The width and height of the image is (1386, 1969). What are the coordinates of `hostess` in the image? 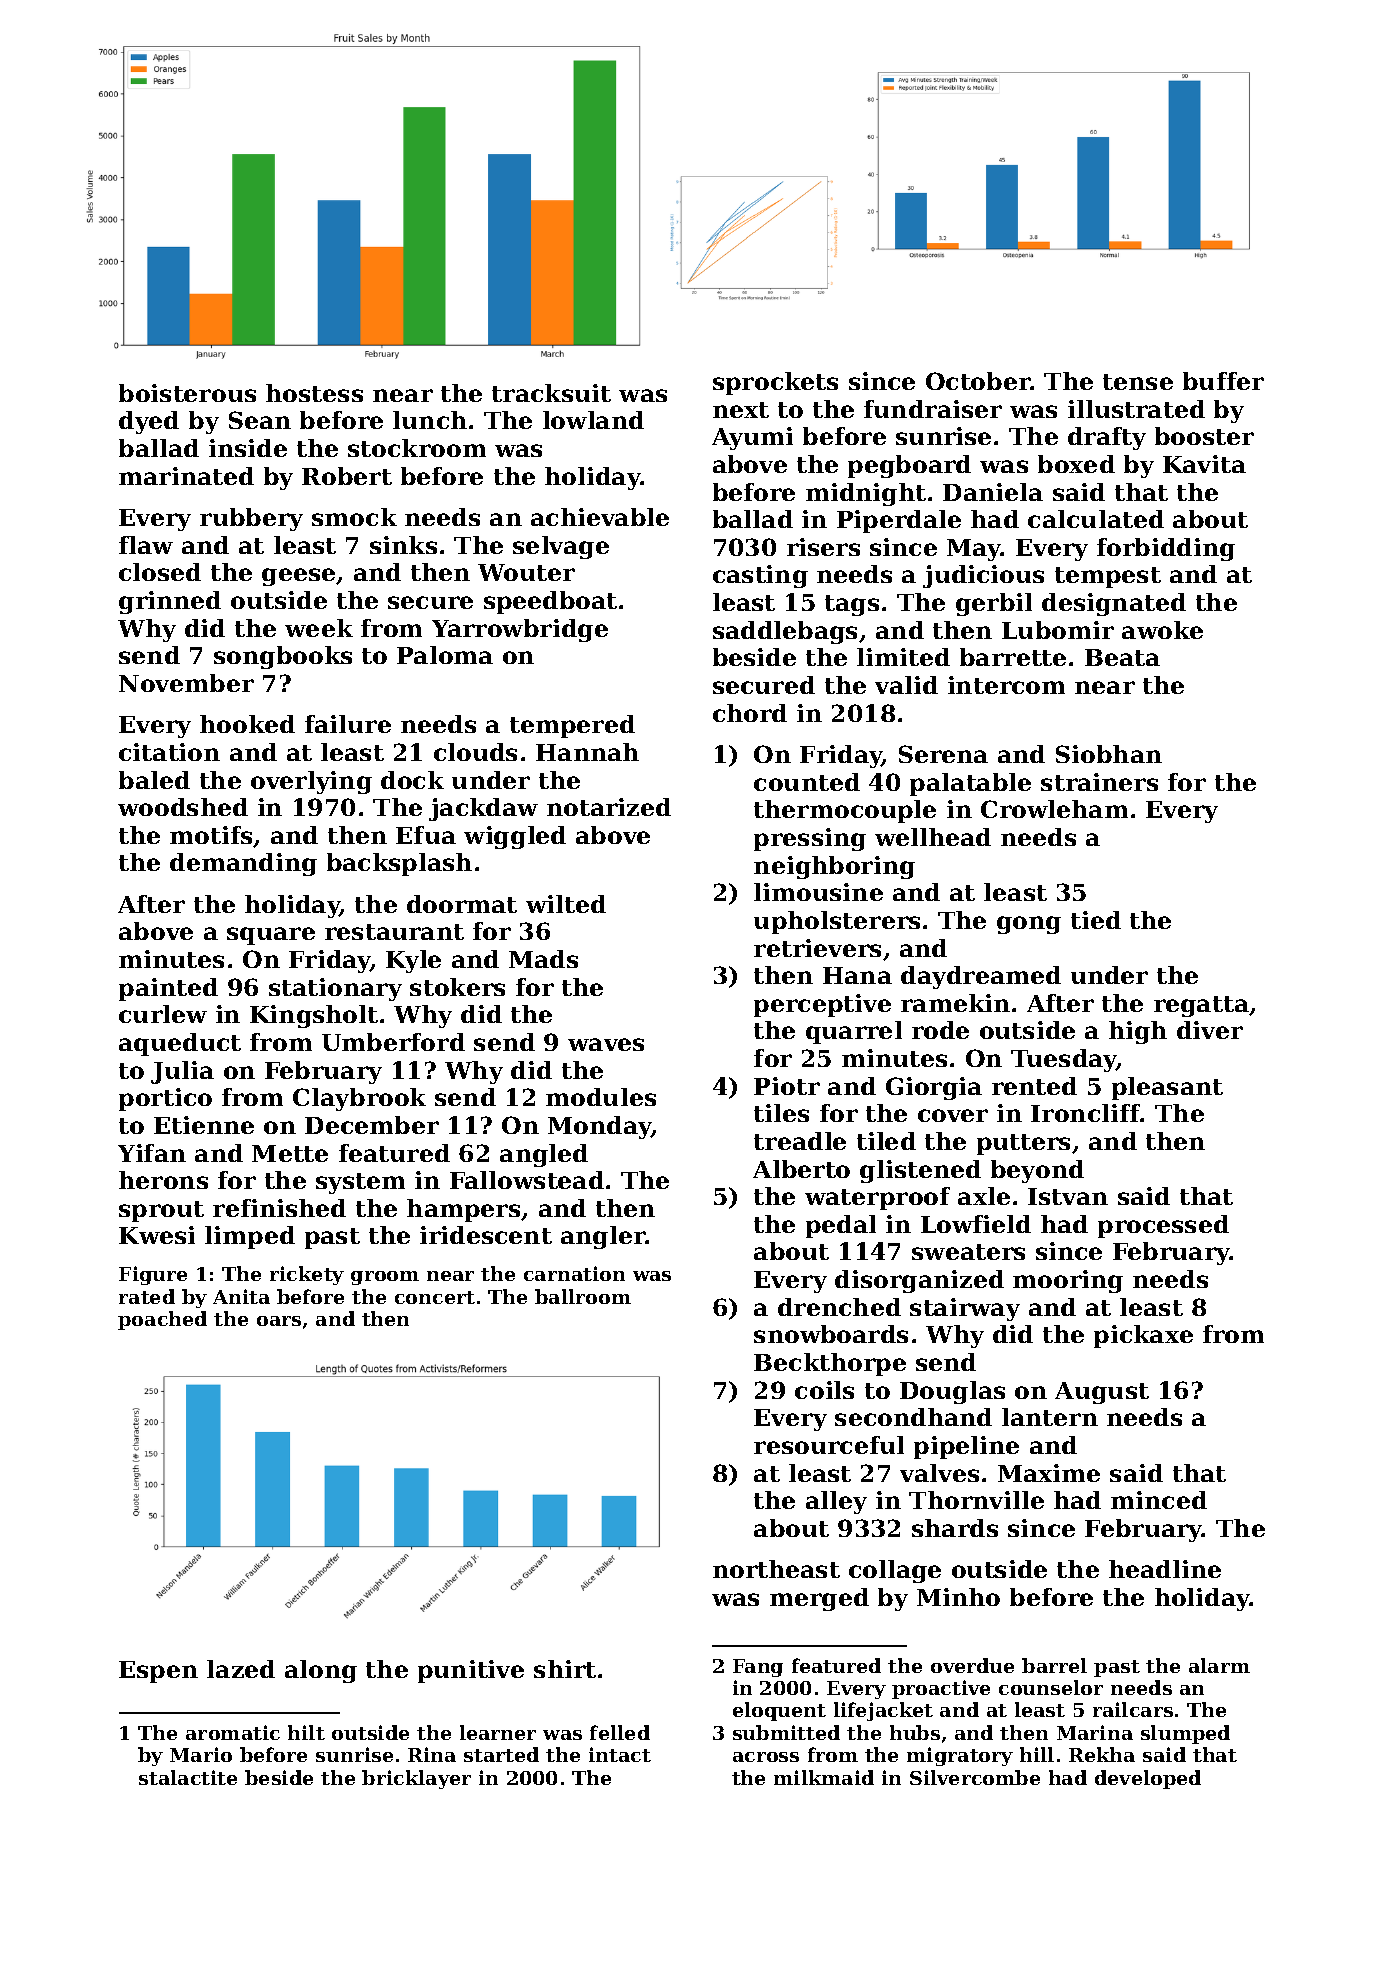 It's located at (314, 393).
